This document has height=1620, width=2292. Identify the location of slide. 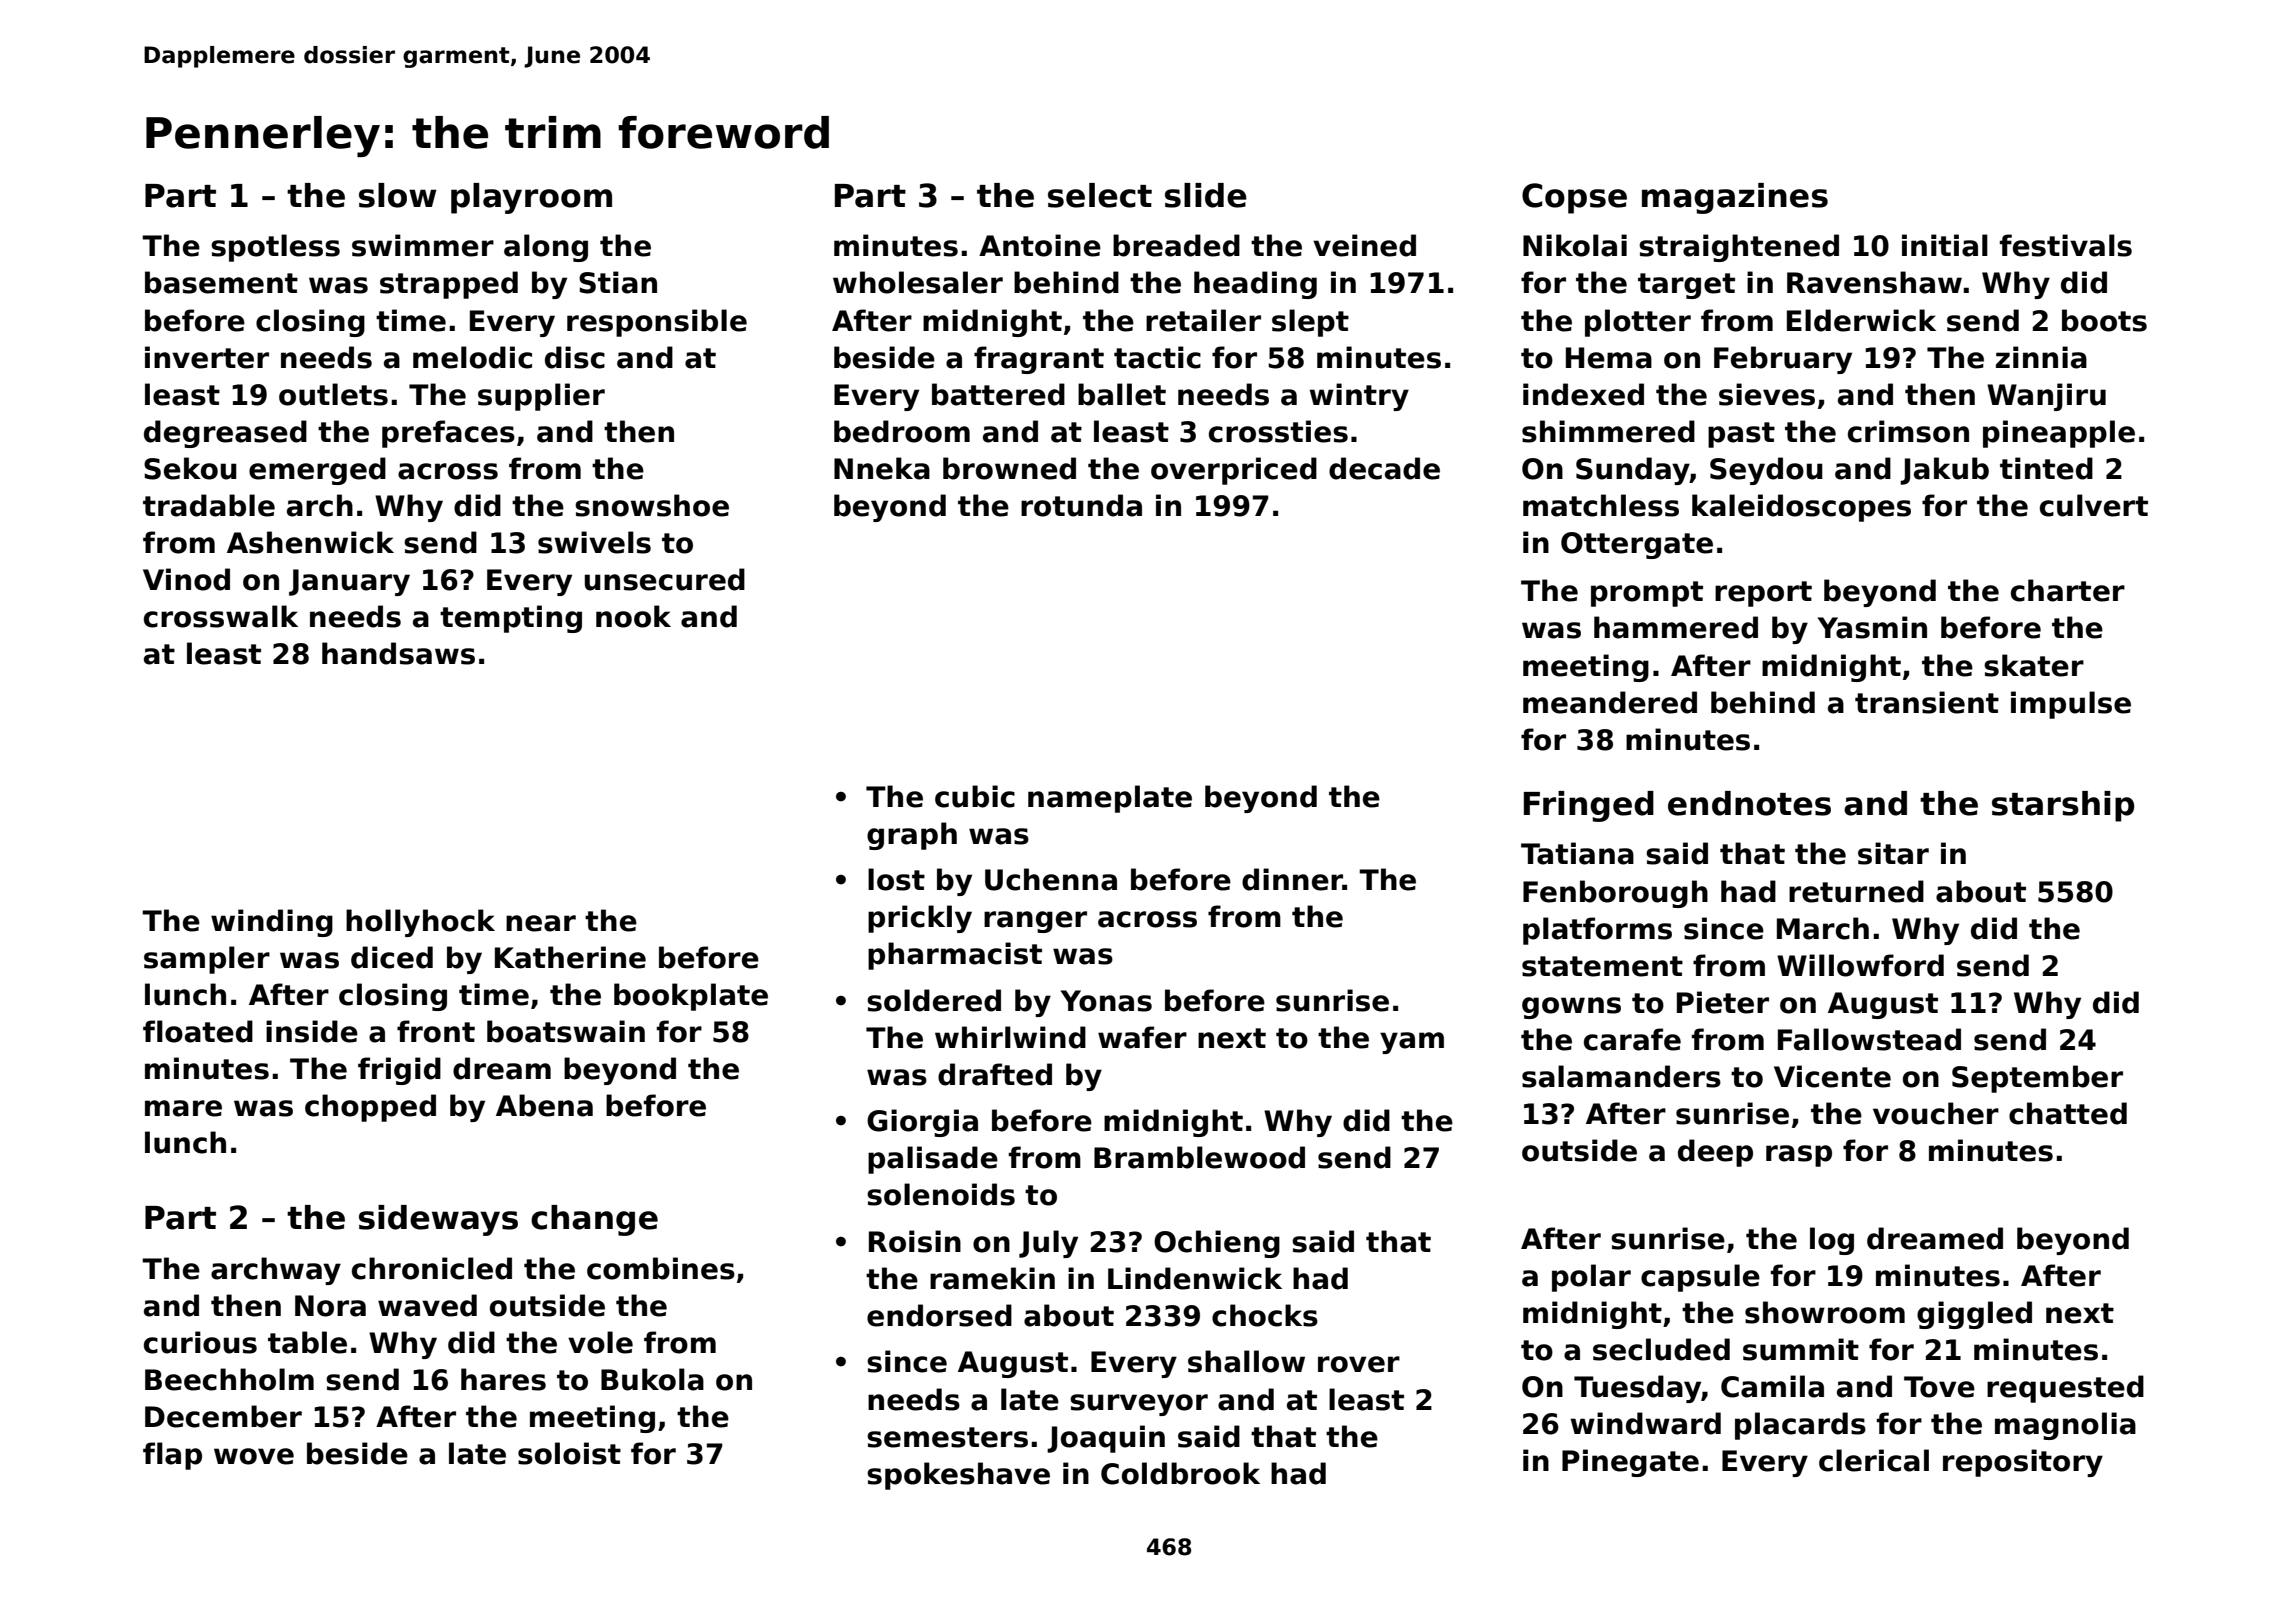
(1206, 195).
